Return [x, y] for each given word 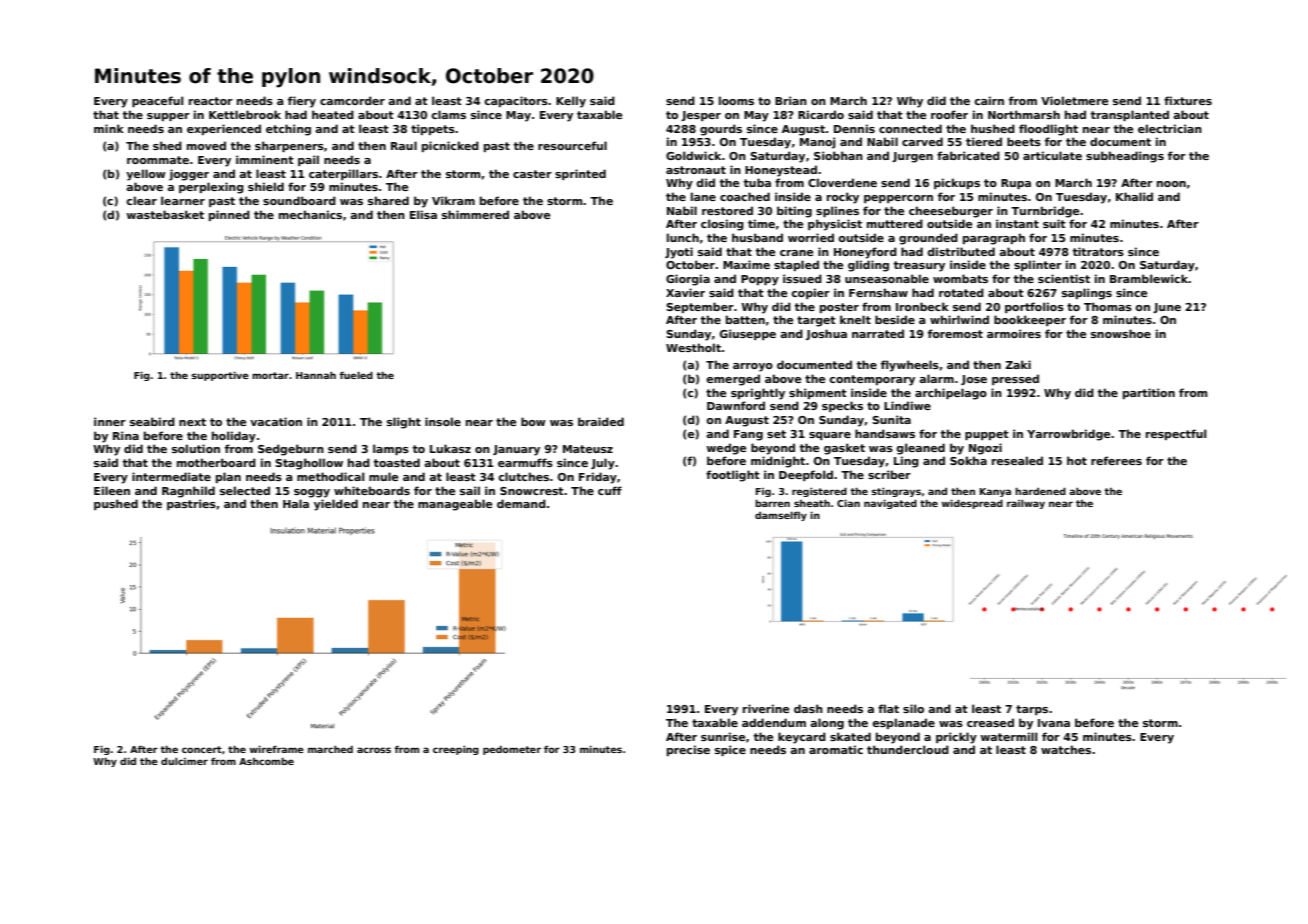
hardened [1040, 491]
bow [533, 421]
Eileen [112, 490]
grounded [928, 239]
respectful [1176, 434]
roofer [949, 114]
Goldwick [693, 155]
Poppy [760, 280]
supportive [220, 376]
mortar [270, 375]
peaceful [157, 101]
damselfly [781, 516]
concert [202, 749]
